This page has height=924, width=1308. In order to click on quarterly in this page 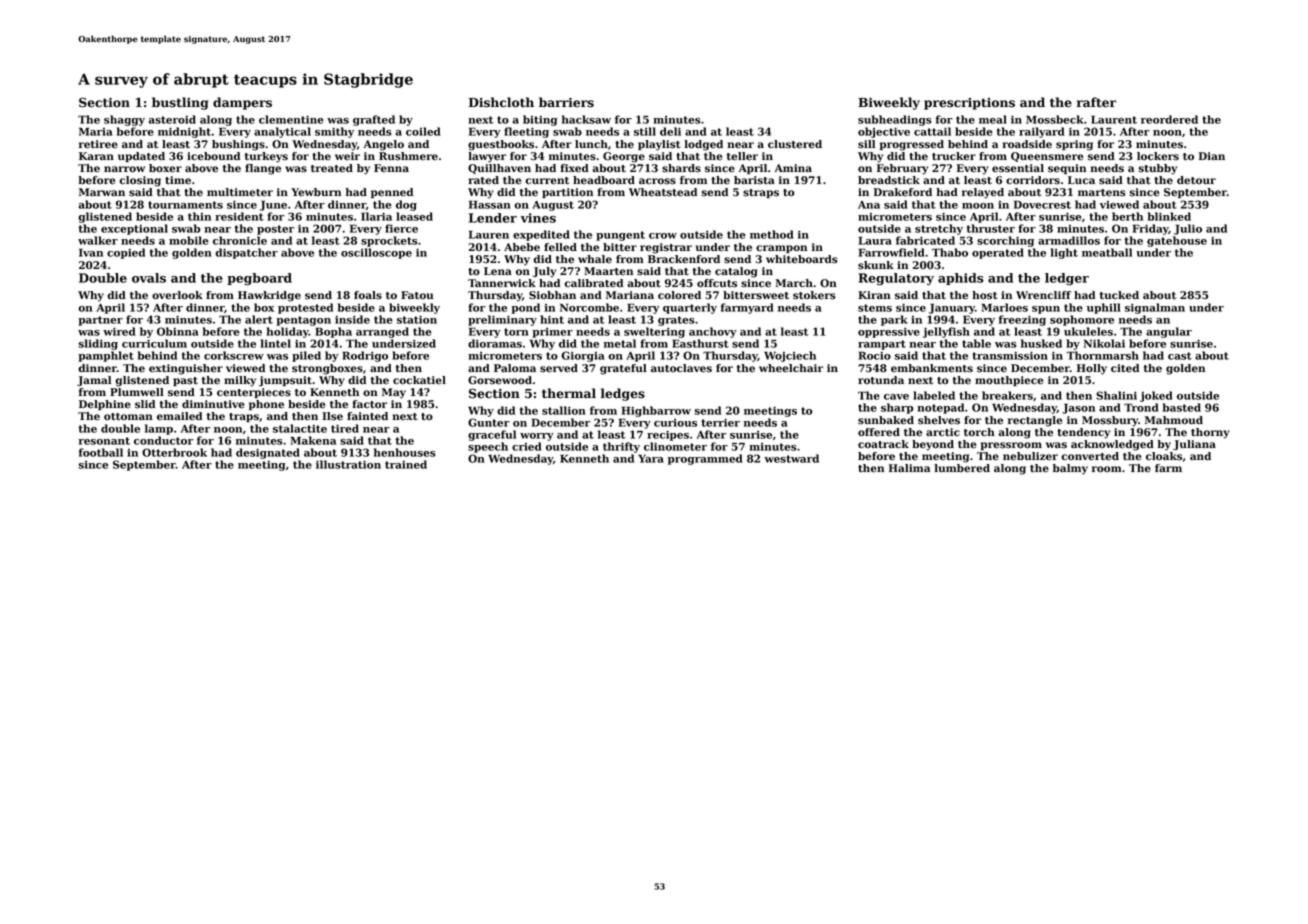, I will do `click(690, 308)`.
